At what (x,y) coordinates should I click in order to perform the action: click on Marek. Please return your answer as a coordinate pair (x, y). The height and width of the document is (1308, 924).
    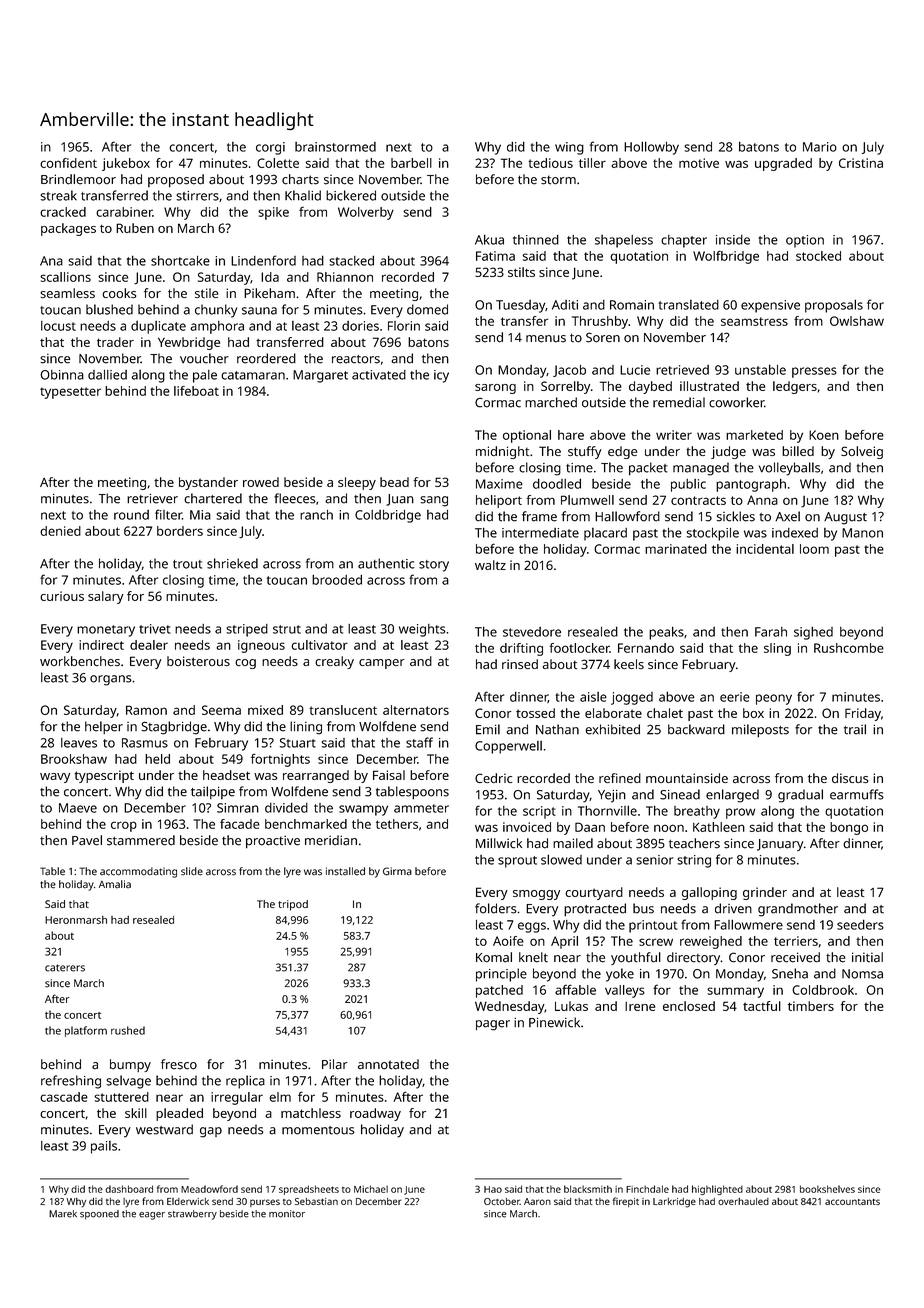
    Looking at the image, I should click on (63, 1214).
